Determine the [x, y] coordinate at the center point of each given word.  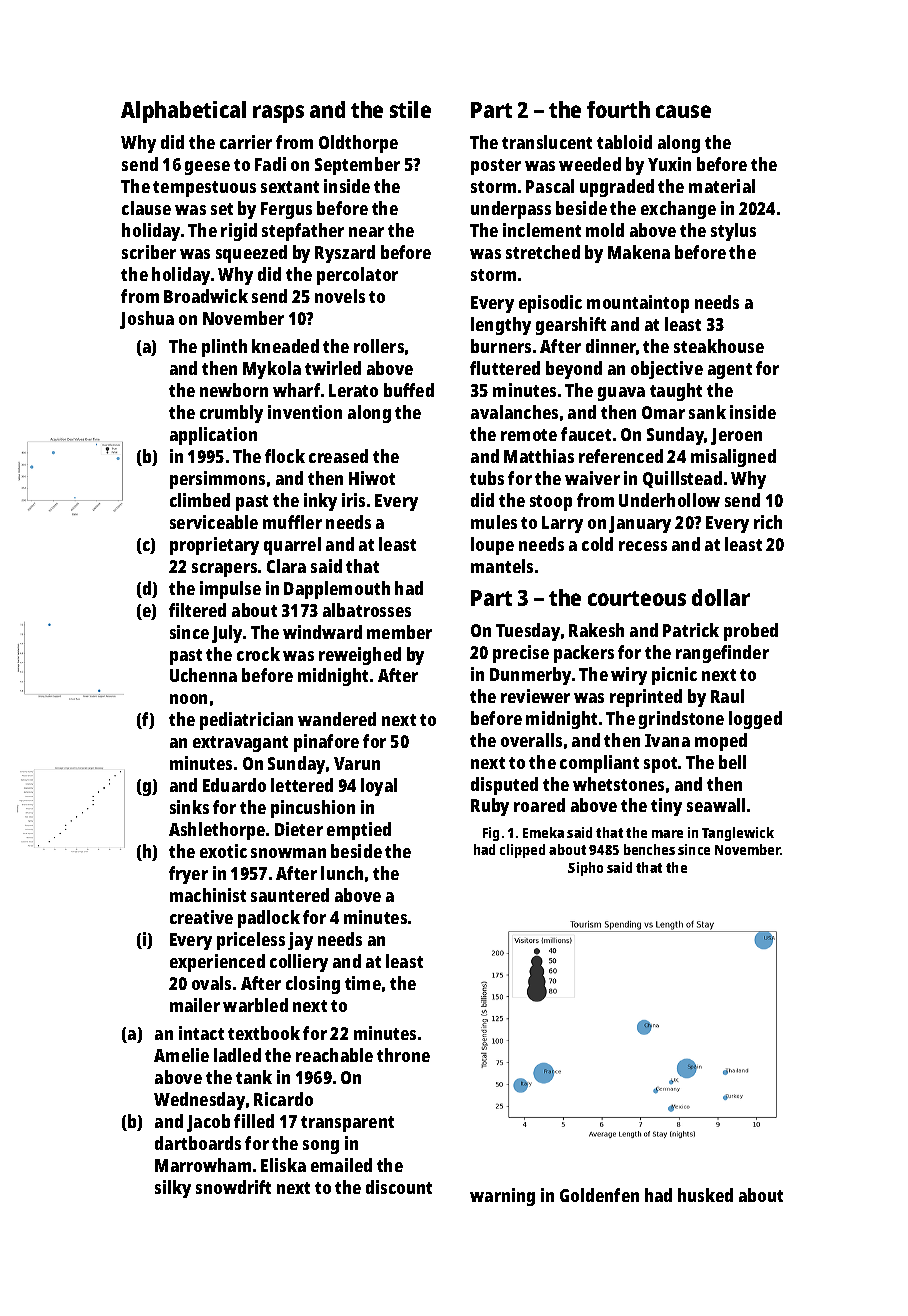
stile [410, 109]
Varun [357, 763]
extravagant [240, 744]
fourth [618, 109]
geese [207, 168]
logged [755, 720]
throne [403, 1055]
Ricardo [283, 1099]
